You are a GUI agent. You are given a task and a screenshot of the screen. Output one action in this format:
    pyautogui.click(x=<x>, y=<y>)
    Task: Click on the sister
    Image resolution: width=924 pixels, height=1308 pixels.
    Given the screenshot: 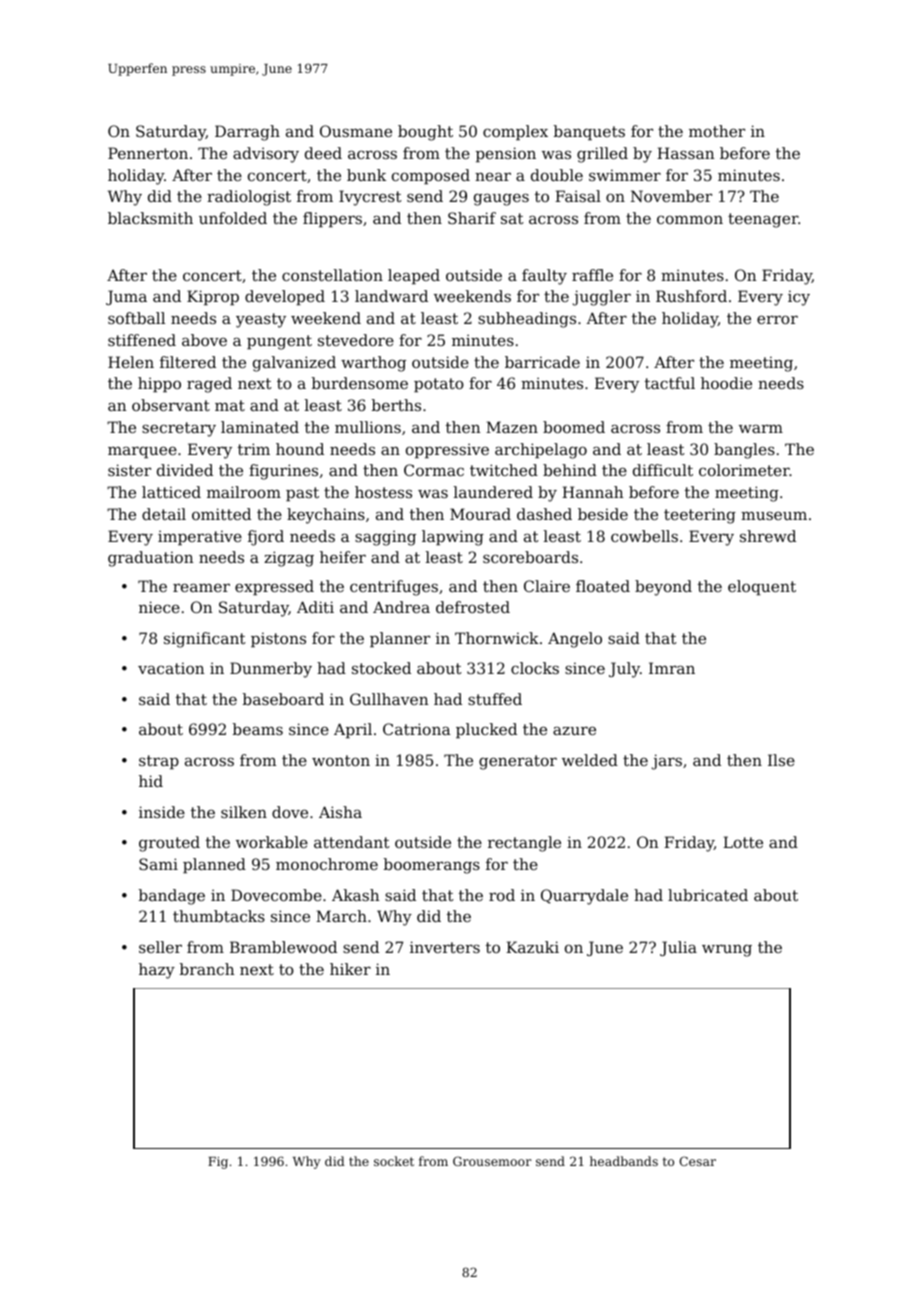 What is the action you would take?
    pyautogui.click(x=129, y=470)
